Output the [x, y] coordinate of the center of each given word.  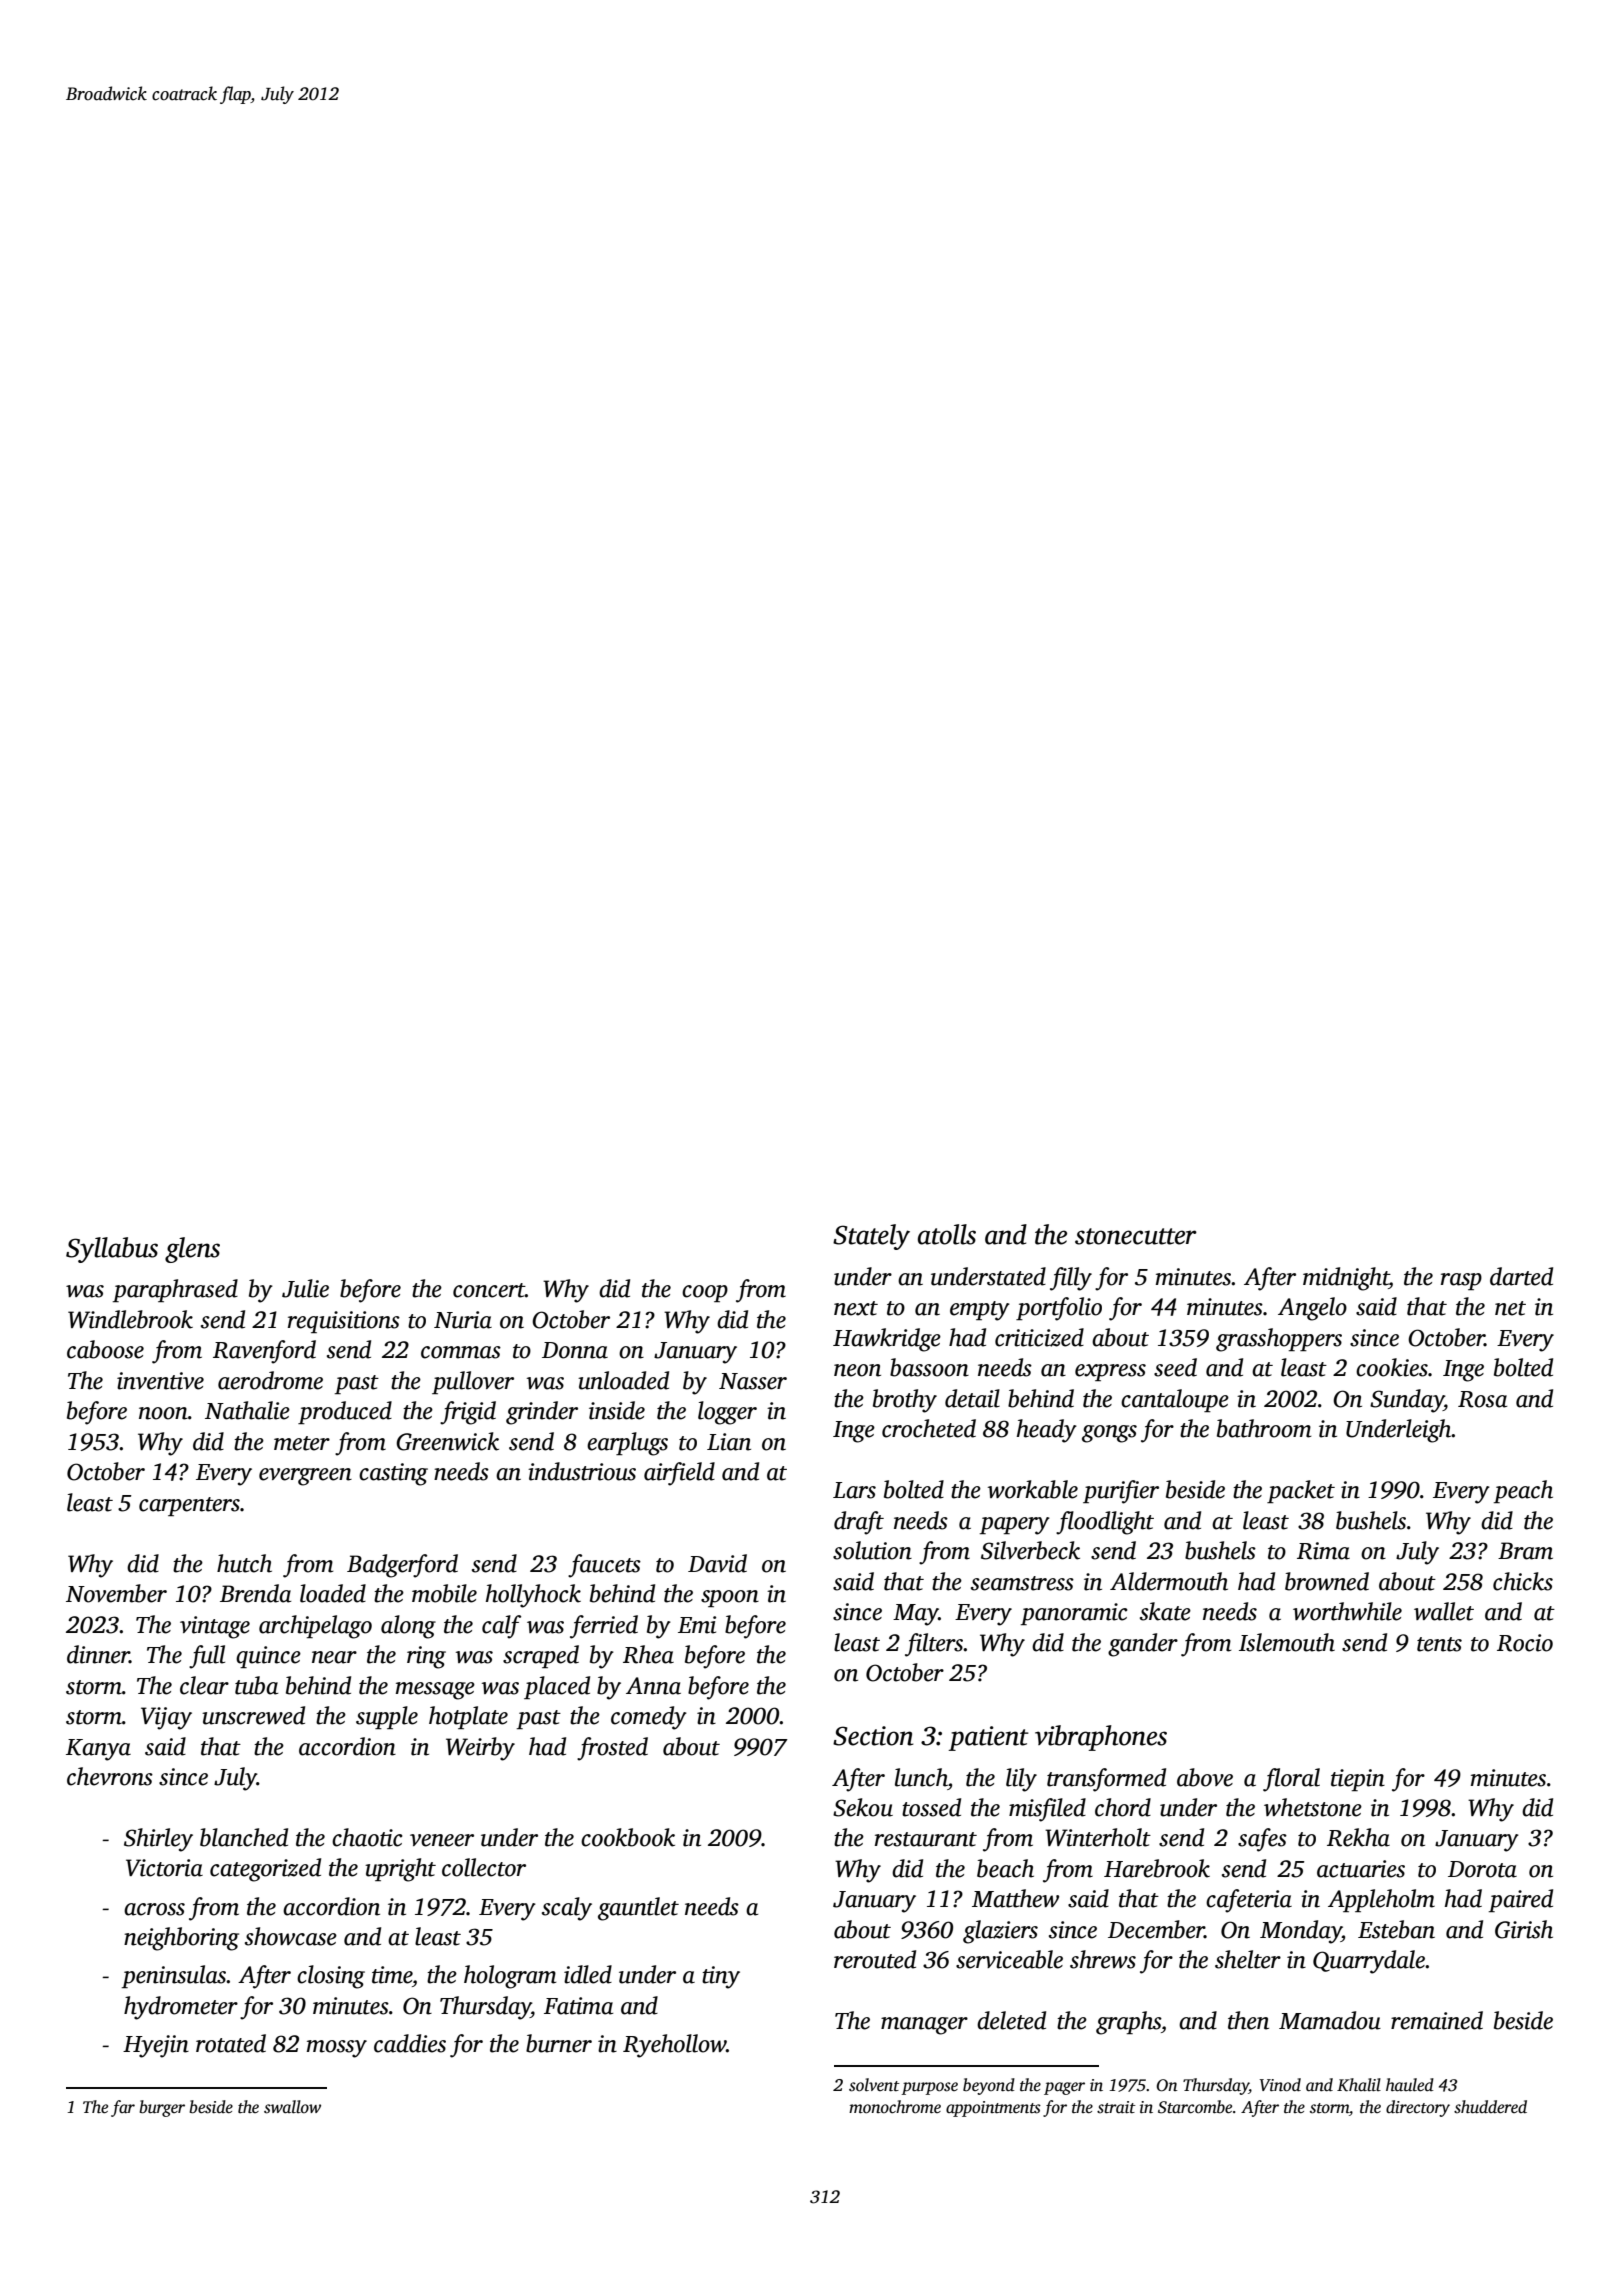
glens [192, 1250]
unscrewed [253, 1715]
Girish [1524, 1929]
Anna [653, 1686]
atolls [947, 1234]
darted [1521, 1276]
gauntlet [638, 1909]
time [392, 1975]
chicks [1523, 1581]
